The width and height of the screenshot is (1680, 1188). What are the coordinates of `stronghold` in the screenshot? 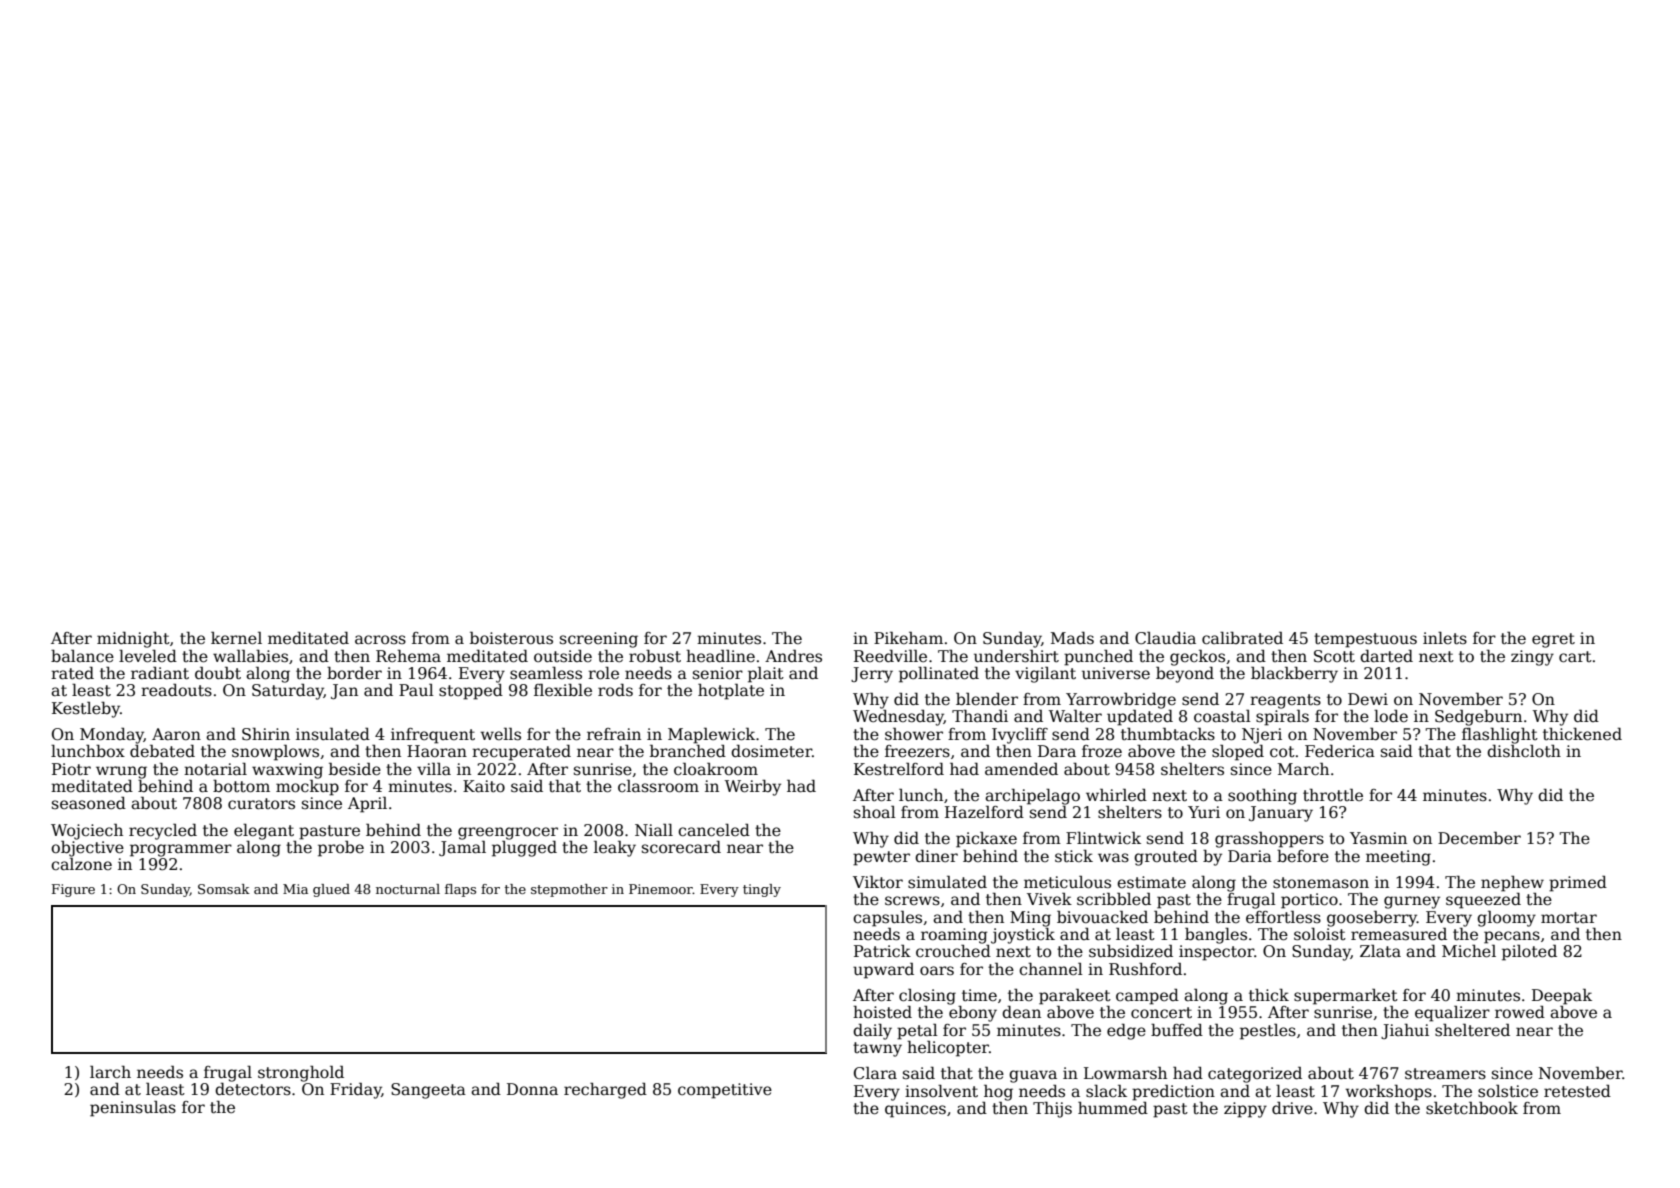 It's located at (301, 1073).
